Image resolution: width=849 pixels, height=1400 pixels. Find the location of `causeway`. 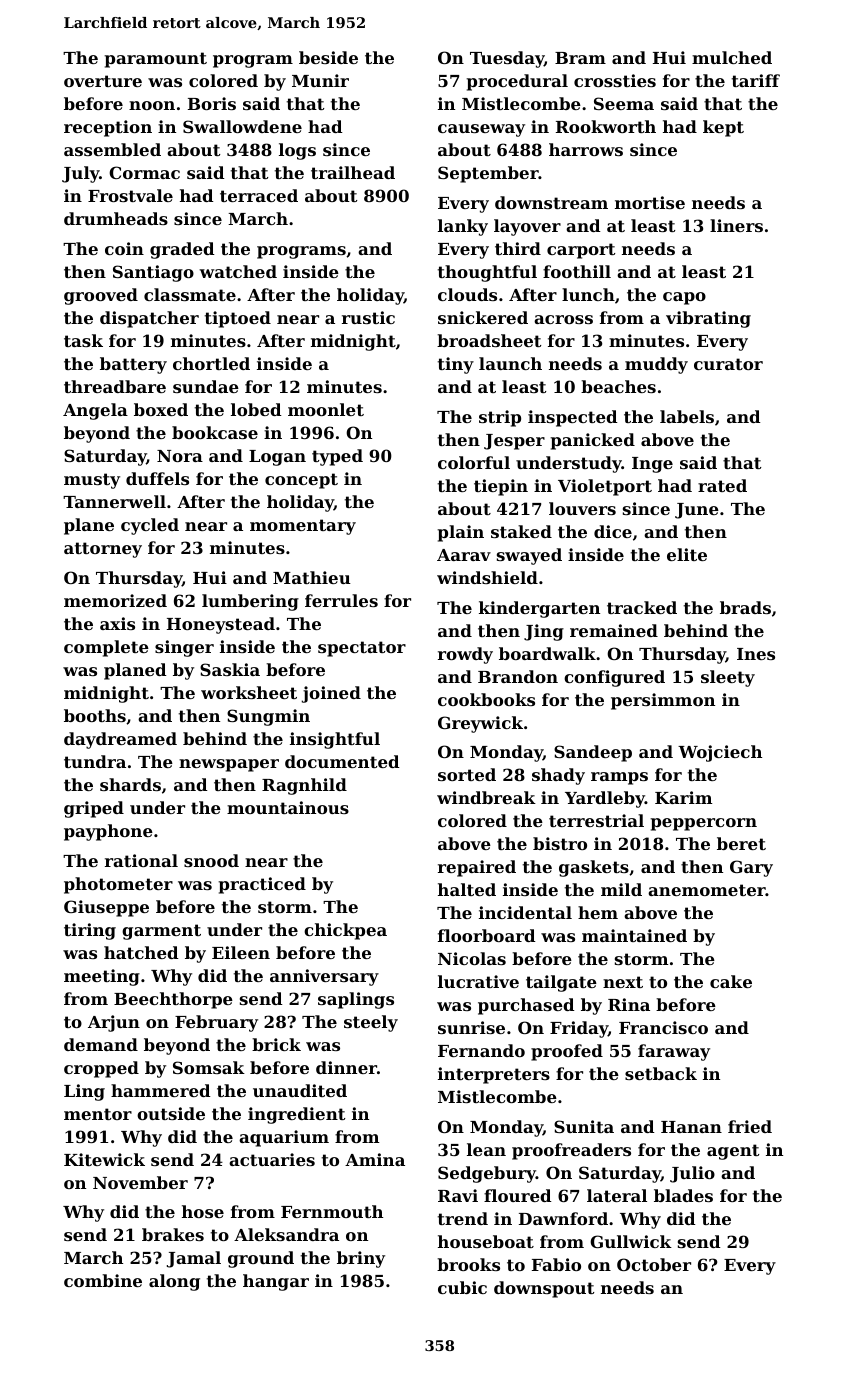

causeway is located at coordinates (481, 130).
